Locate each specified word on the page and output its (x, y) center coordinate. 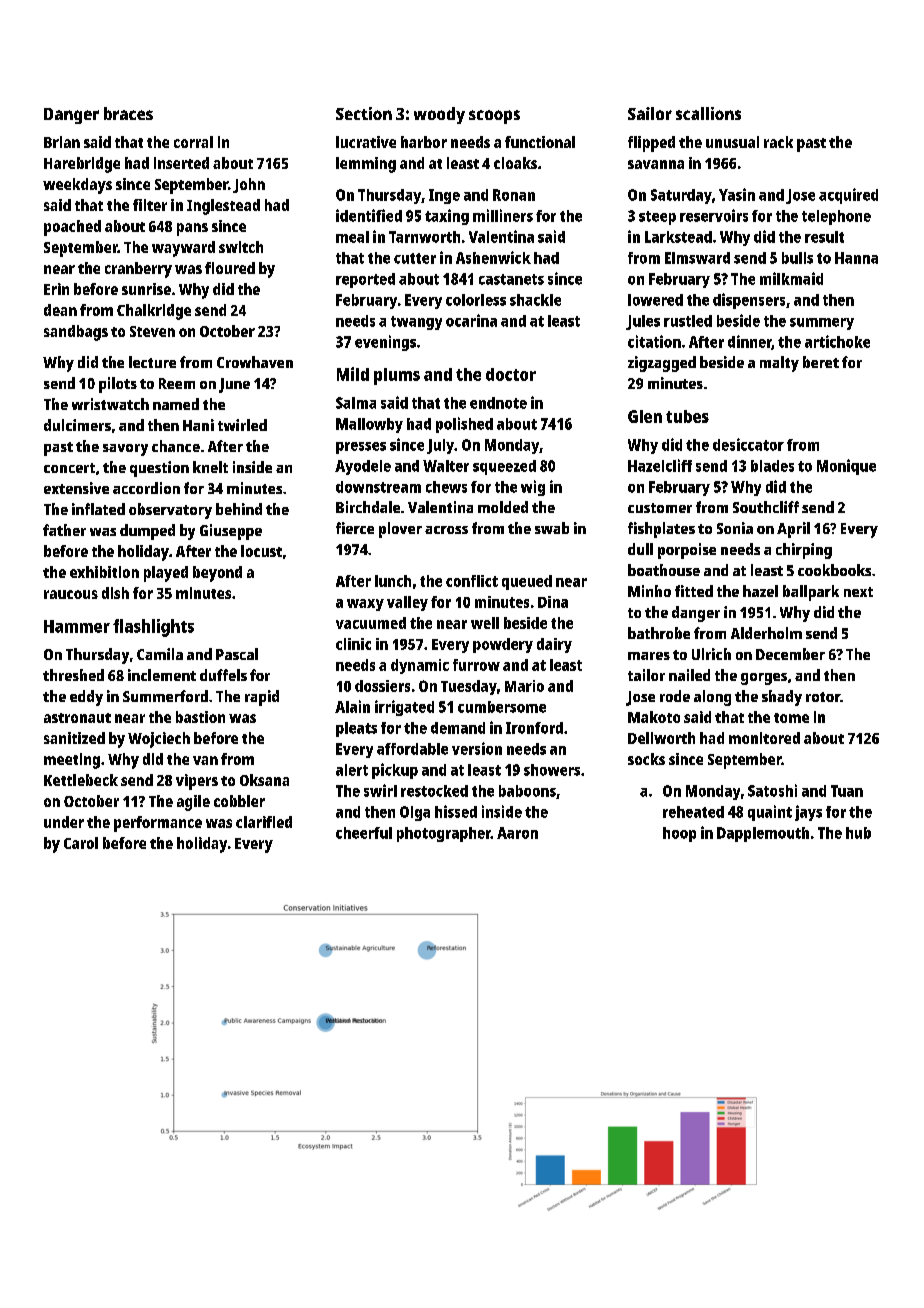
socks (646, 759)
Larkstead (678, 237)
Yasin (737, 194)
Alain (352, 706)
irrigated (404, 708)
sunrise (146, 289)
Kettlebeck (81, 780)
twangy (416, 323)
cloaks (515, 163)
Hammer (77, 626)
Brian (62, 142)
